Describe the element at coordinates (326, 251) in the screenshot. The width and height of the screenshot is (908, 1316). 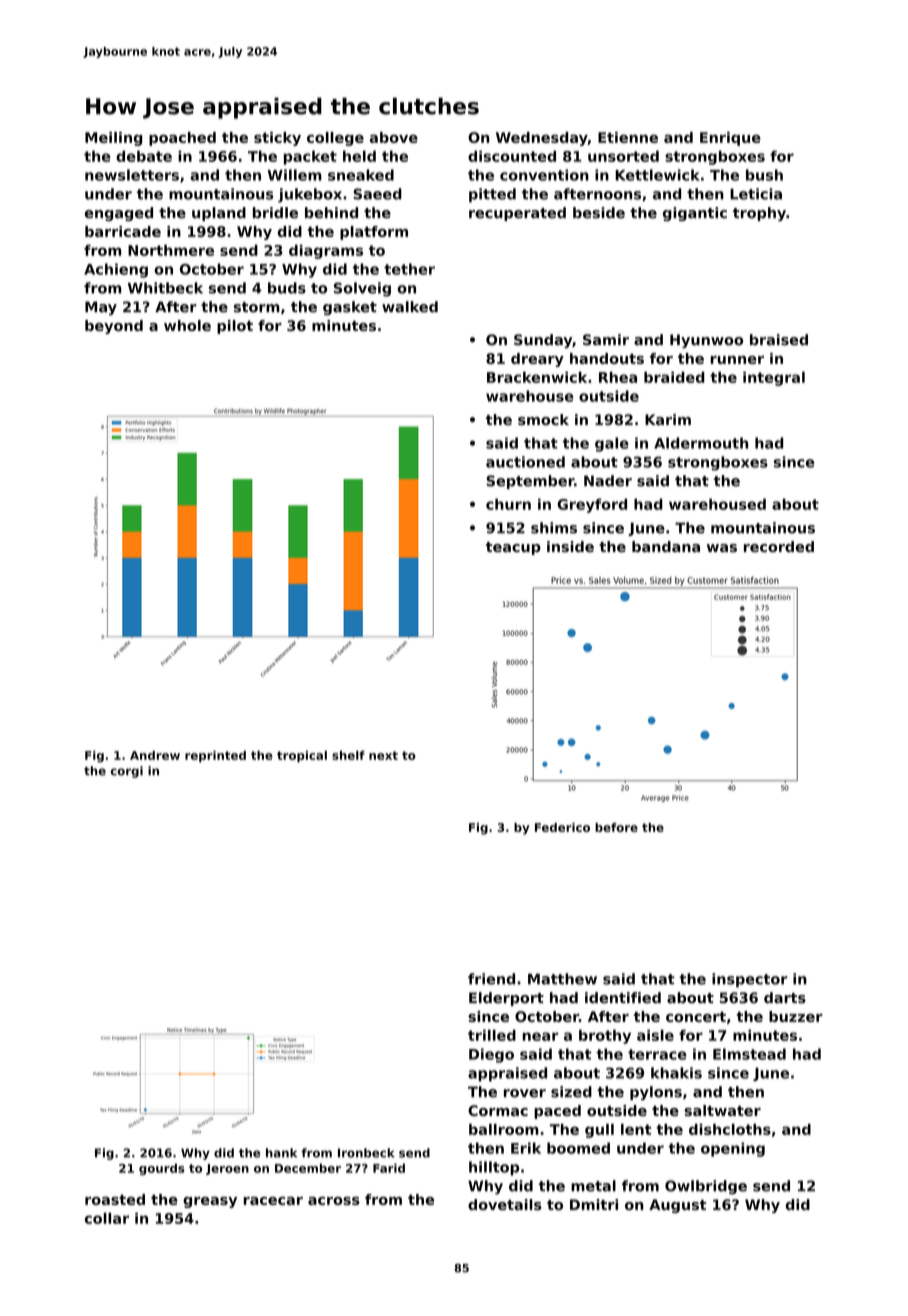
I see `diagrams` at that location.
